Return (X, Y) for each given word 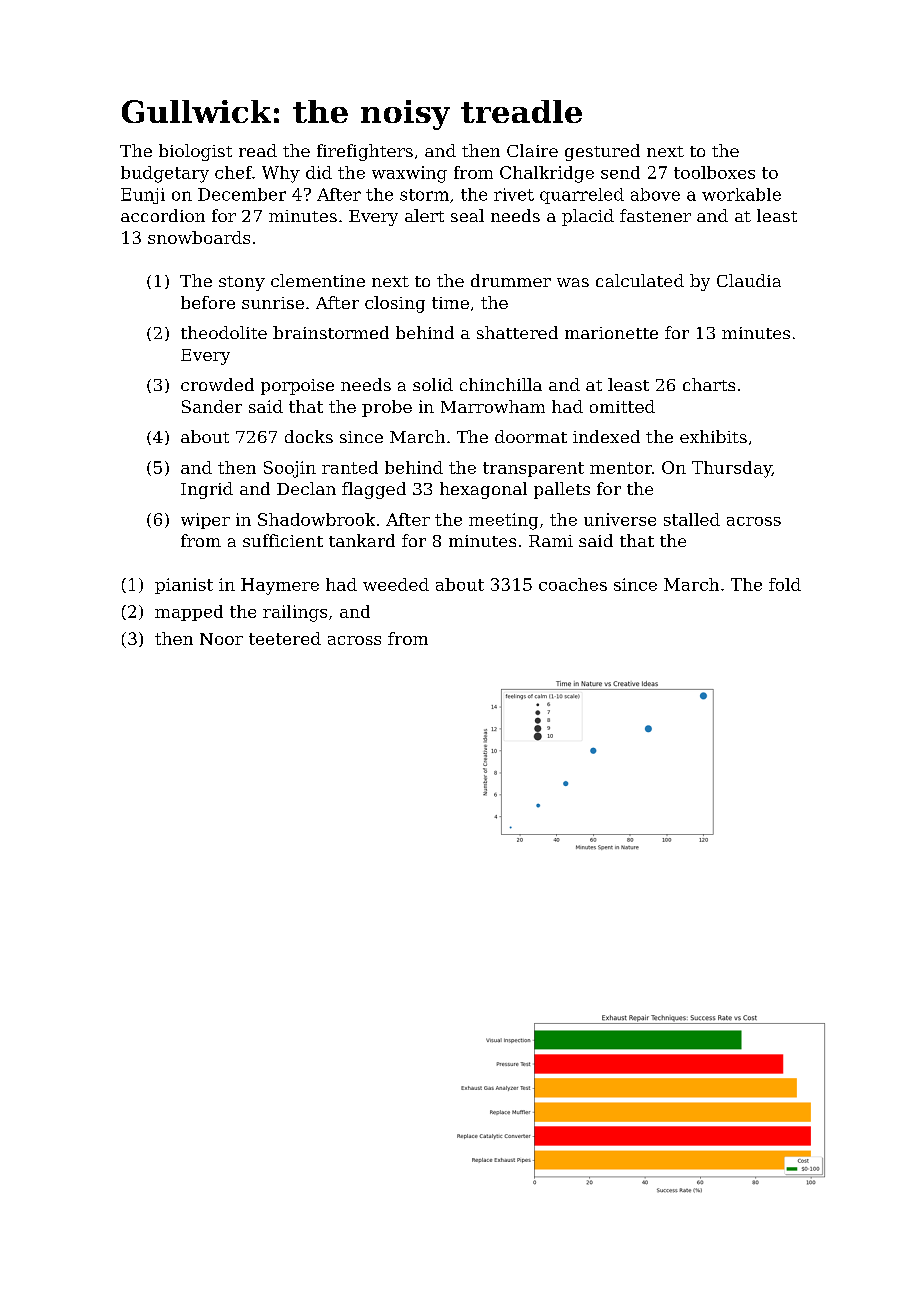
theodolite (224, 332)
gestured (602, 152)
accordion (163, 215)
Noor (221, 639)
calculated (640, 280)
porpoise (297, 387)
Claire (532, 150)
